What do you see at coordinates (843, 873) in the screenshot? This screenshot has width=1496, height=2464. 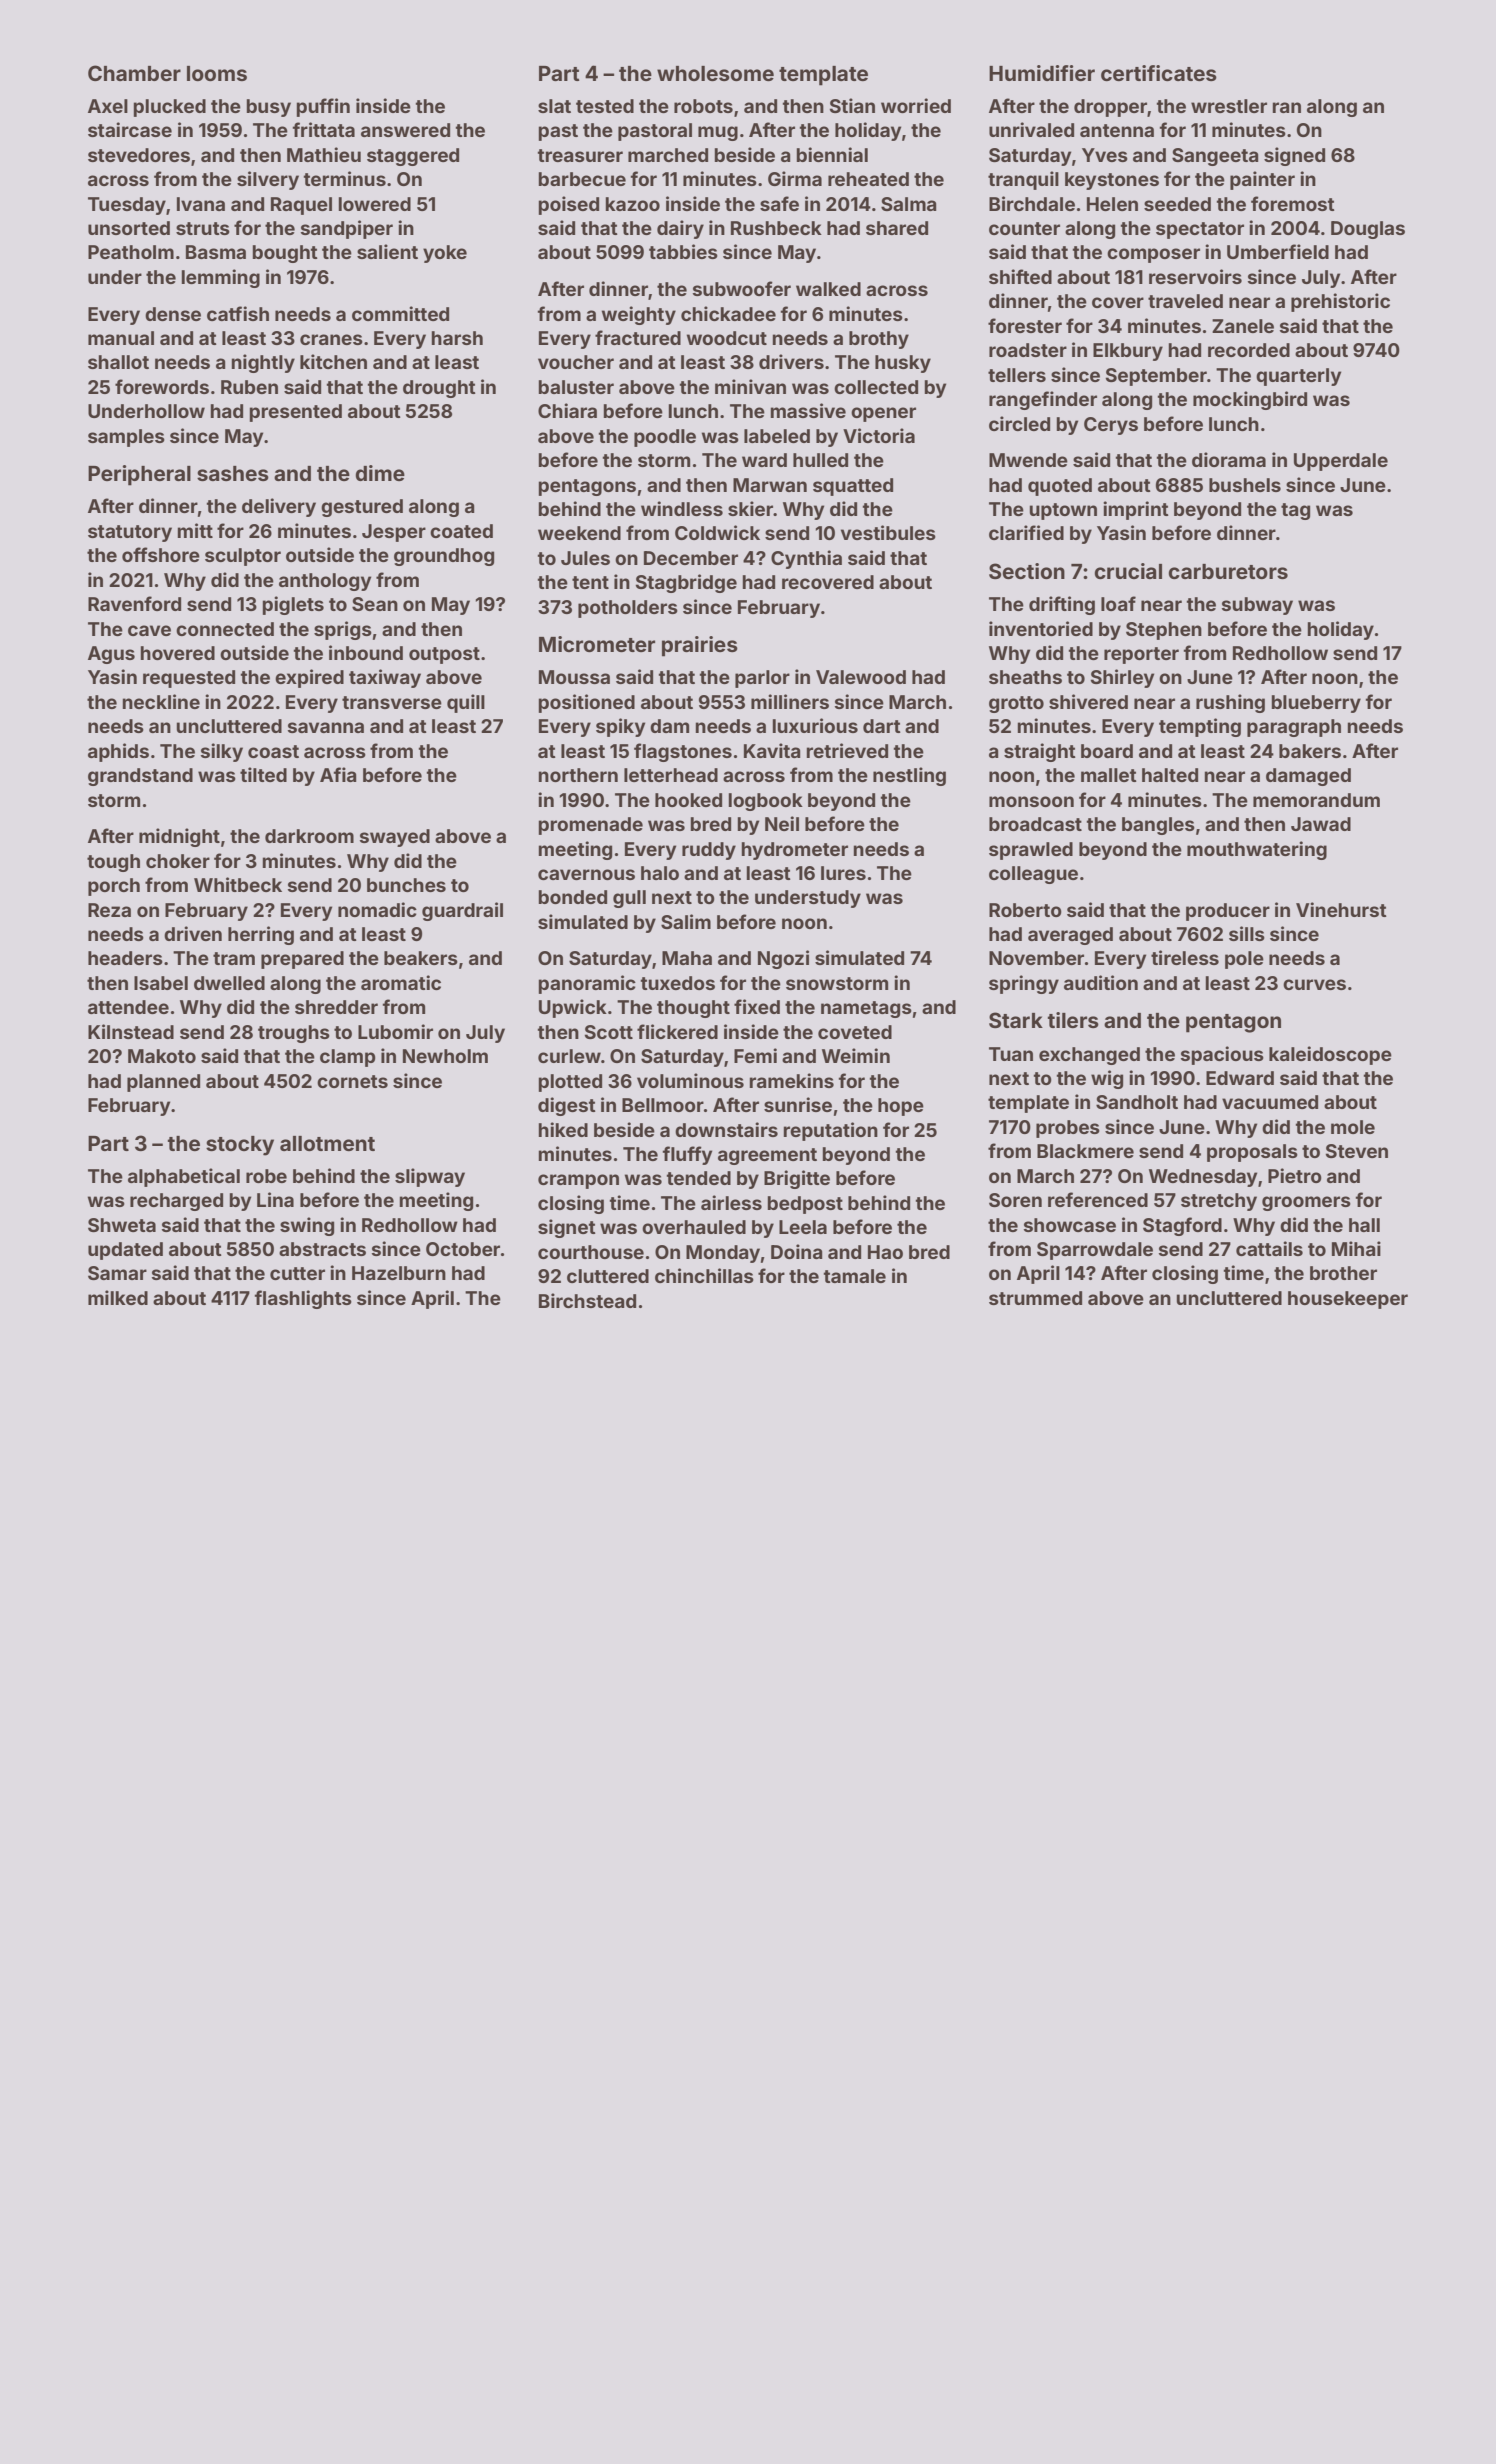 I see `lures` at bounding box center [843, 873].
